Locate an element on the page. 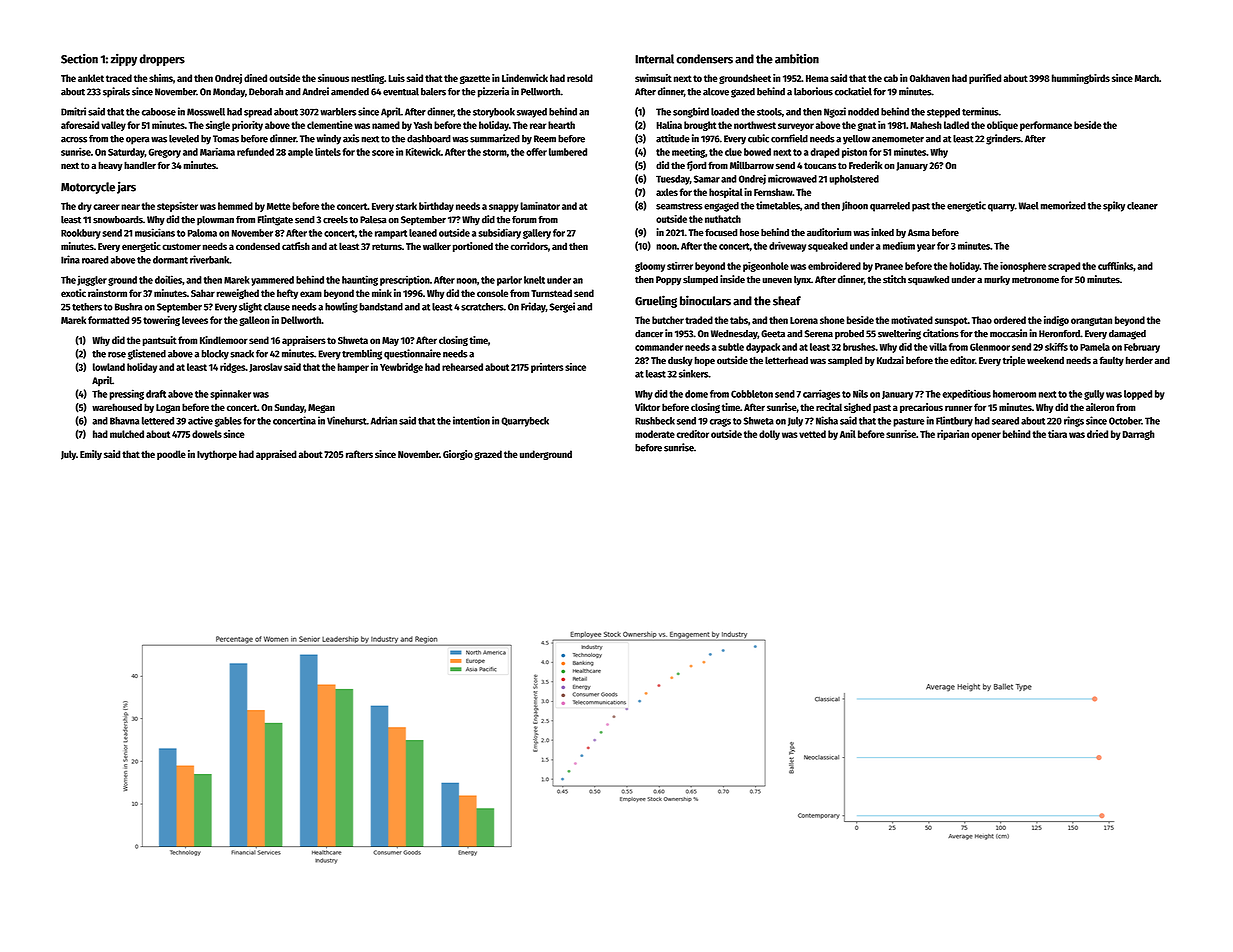 This document has height=952, width=1233. roared is located at coordinates (95, 260).
